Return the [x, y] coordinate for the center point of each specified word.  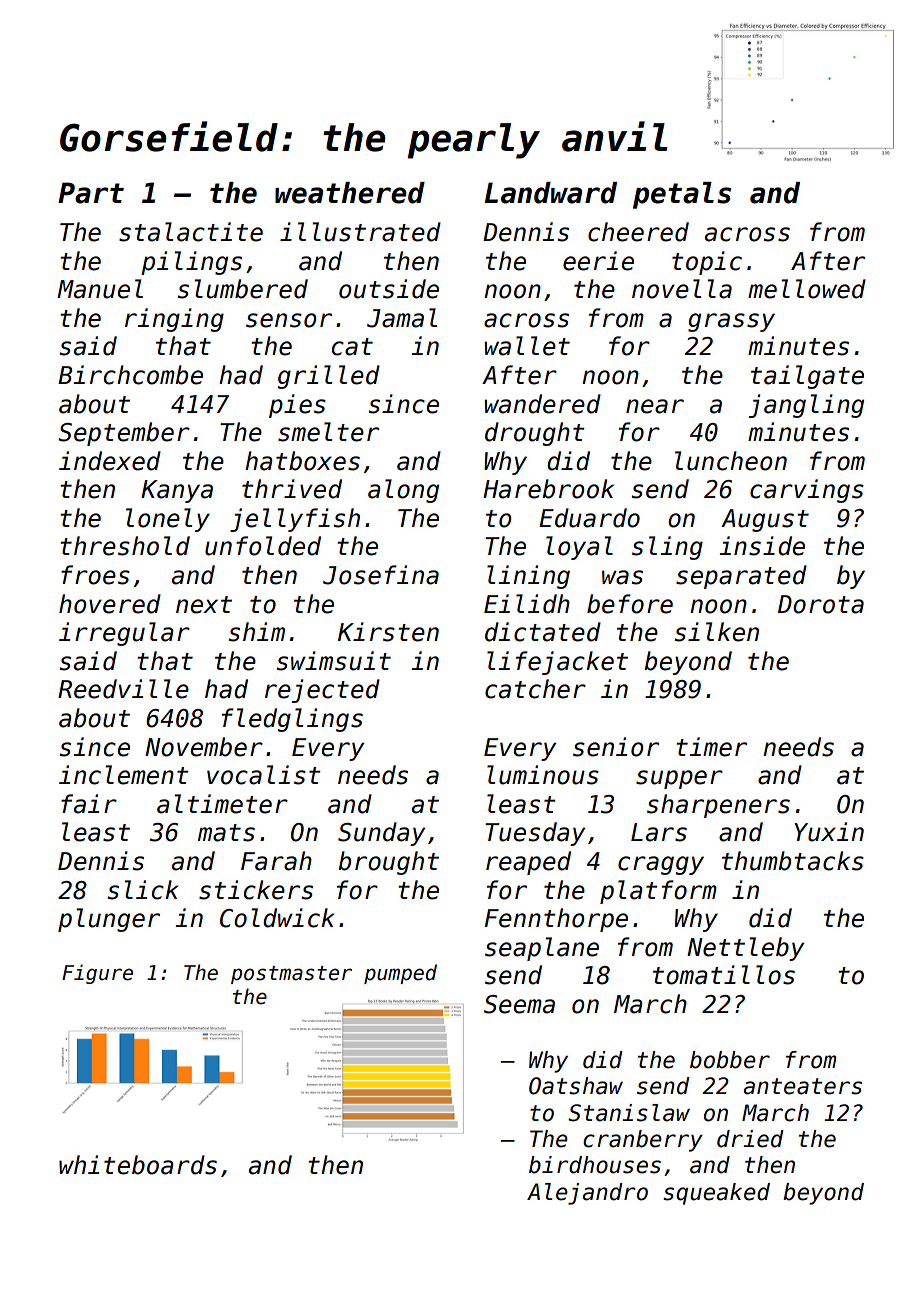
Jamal [402, 318]
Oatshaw [576, 1086]
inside [762, 546]
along [403, 491]
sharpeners [718, 806]
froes [95, 575]
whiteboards [138, 1165]
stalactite [191, 232]
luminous [543, 775]
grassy [731, 322]
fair [89, 804]
